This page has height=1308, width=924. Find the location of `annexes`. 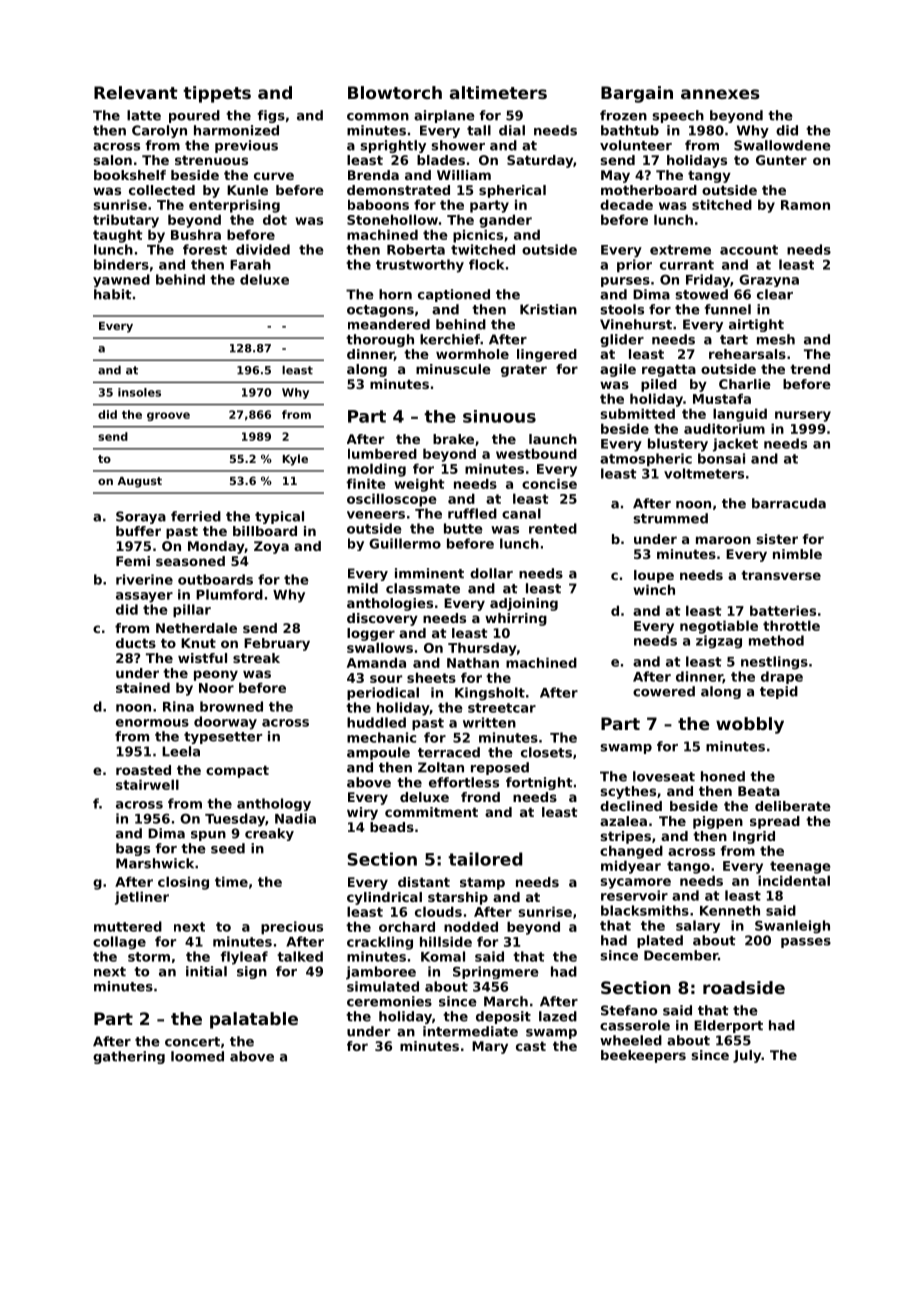

annexes is located at coordinates (720, 94).
